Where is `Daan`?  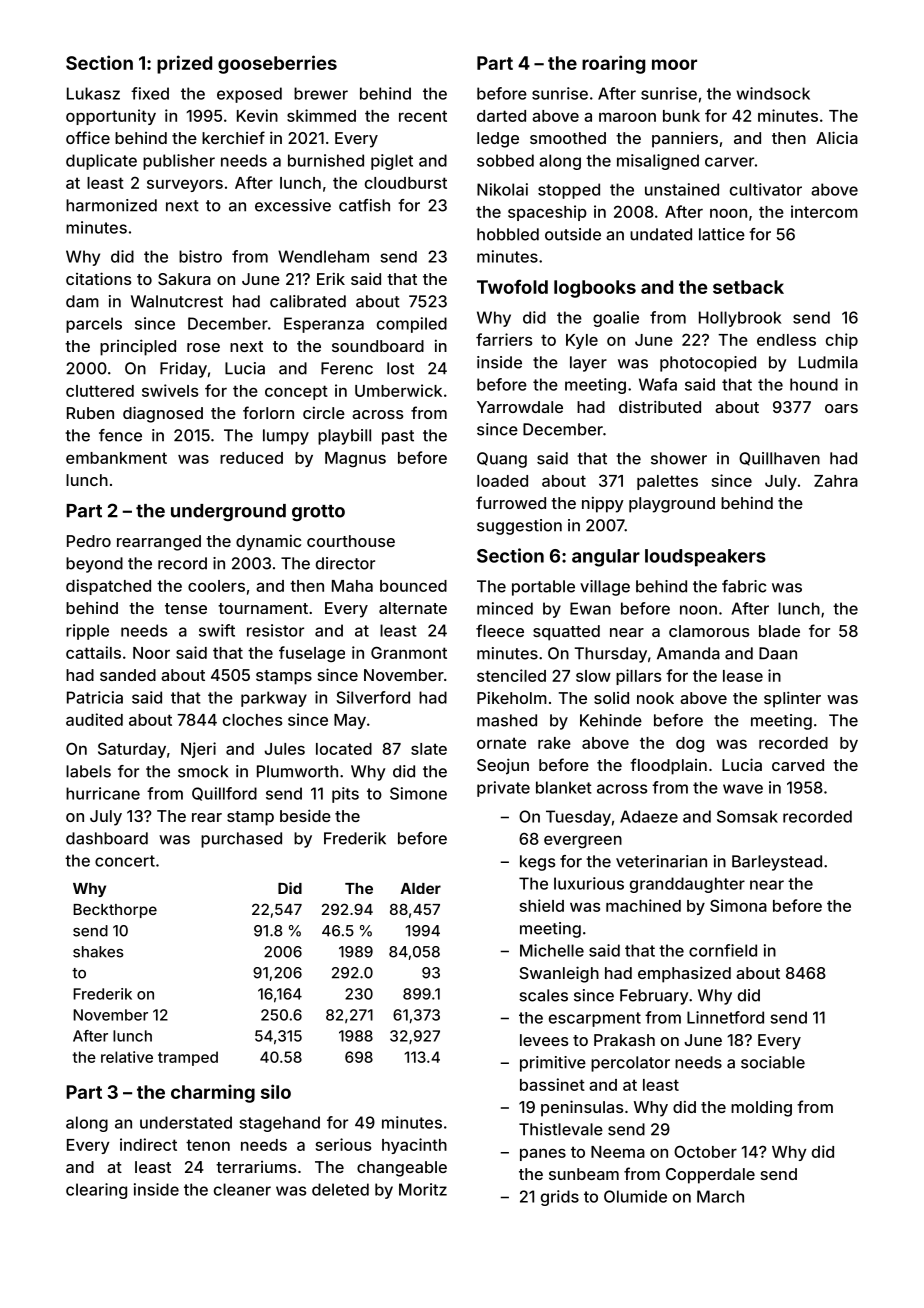
Daan is located at coordinates (778, 653).
